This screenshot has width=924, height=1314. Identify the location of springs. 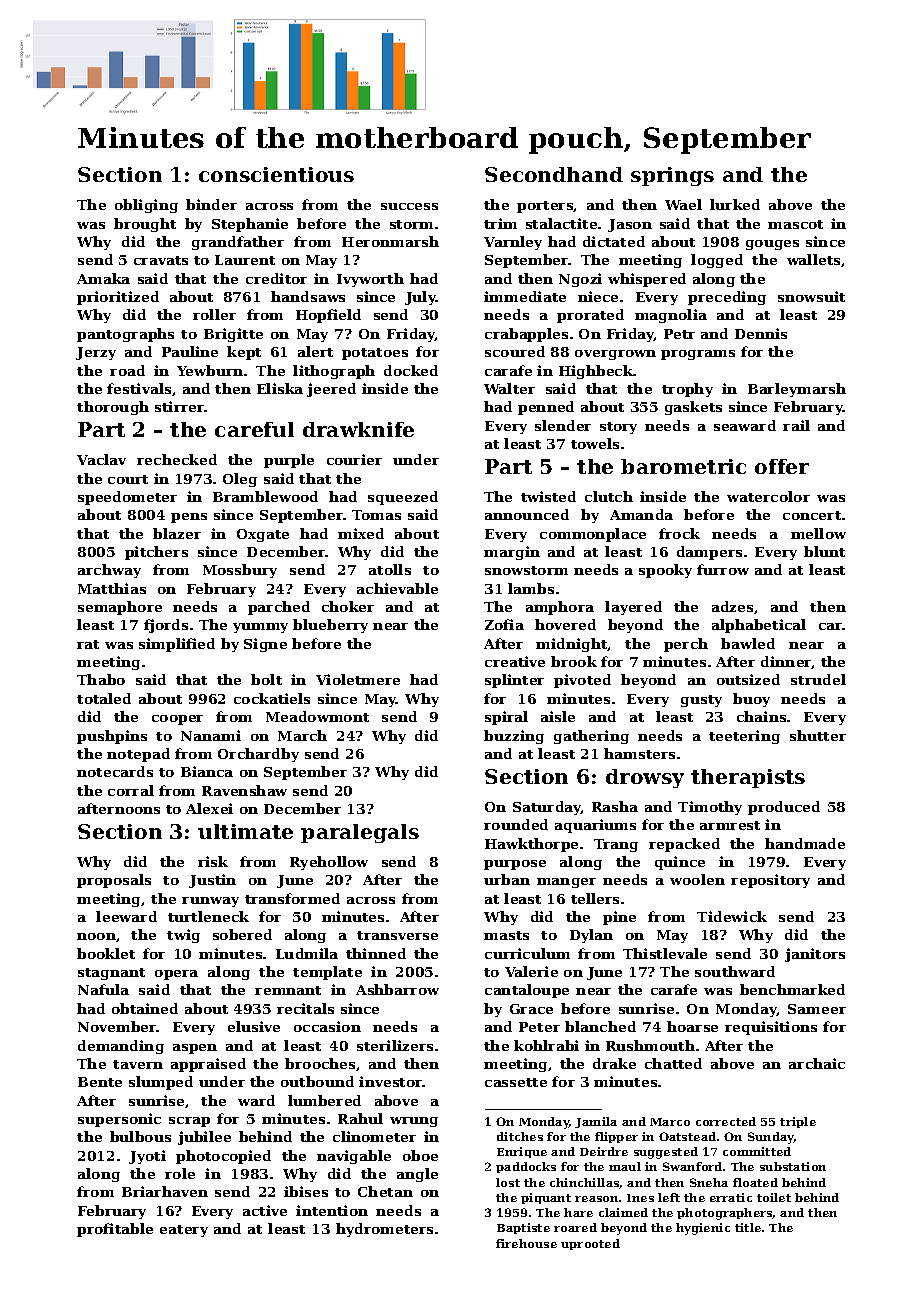
(672, 176).
